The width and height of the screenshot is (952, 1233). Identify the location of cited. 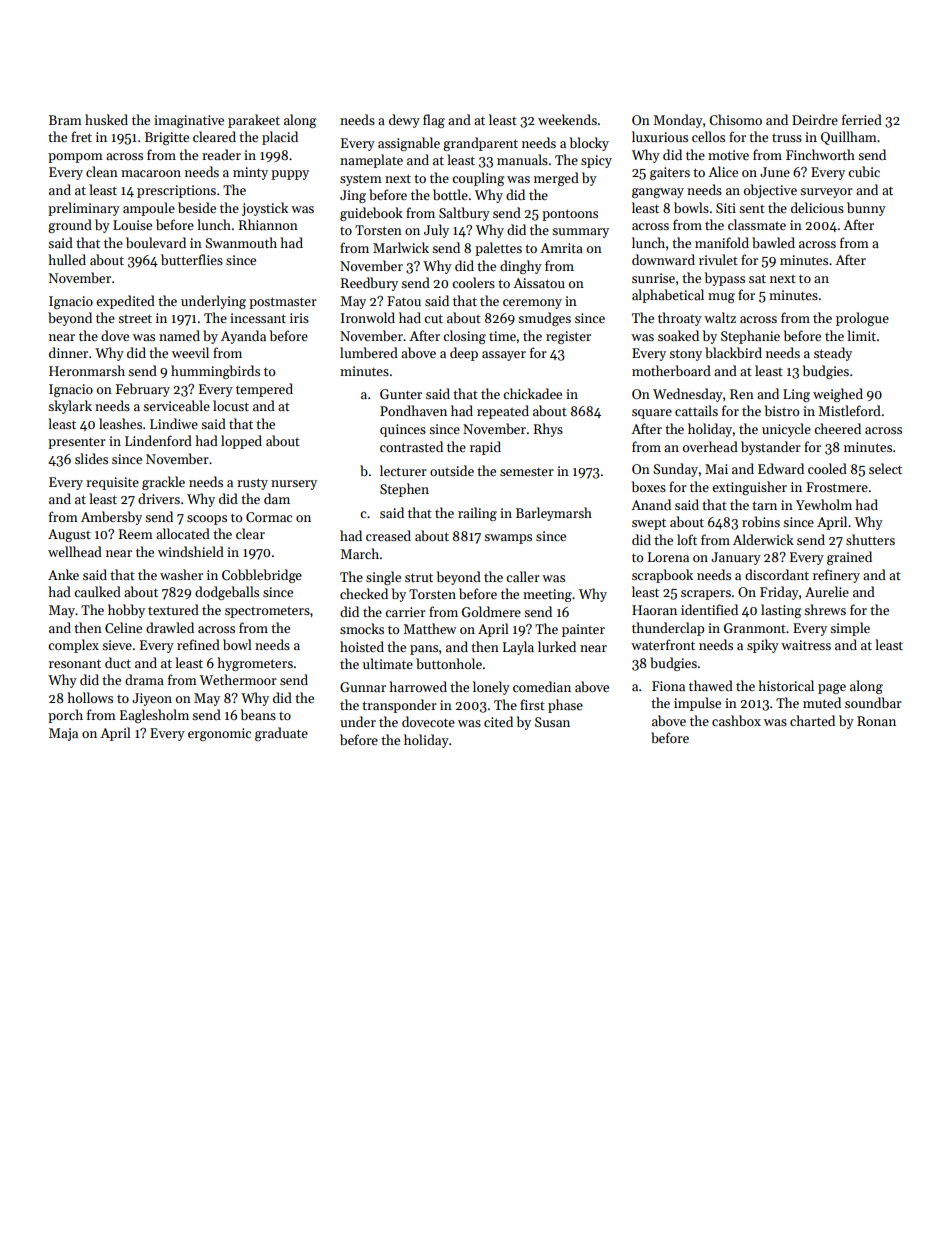
(498, 721).
